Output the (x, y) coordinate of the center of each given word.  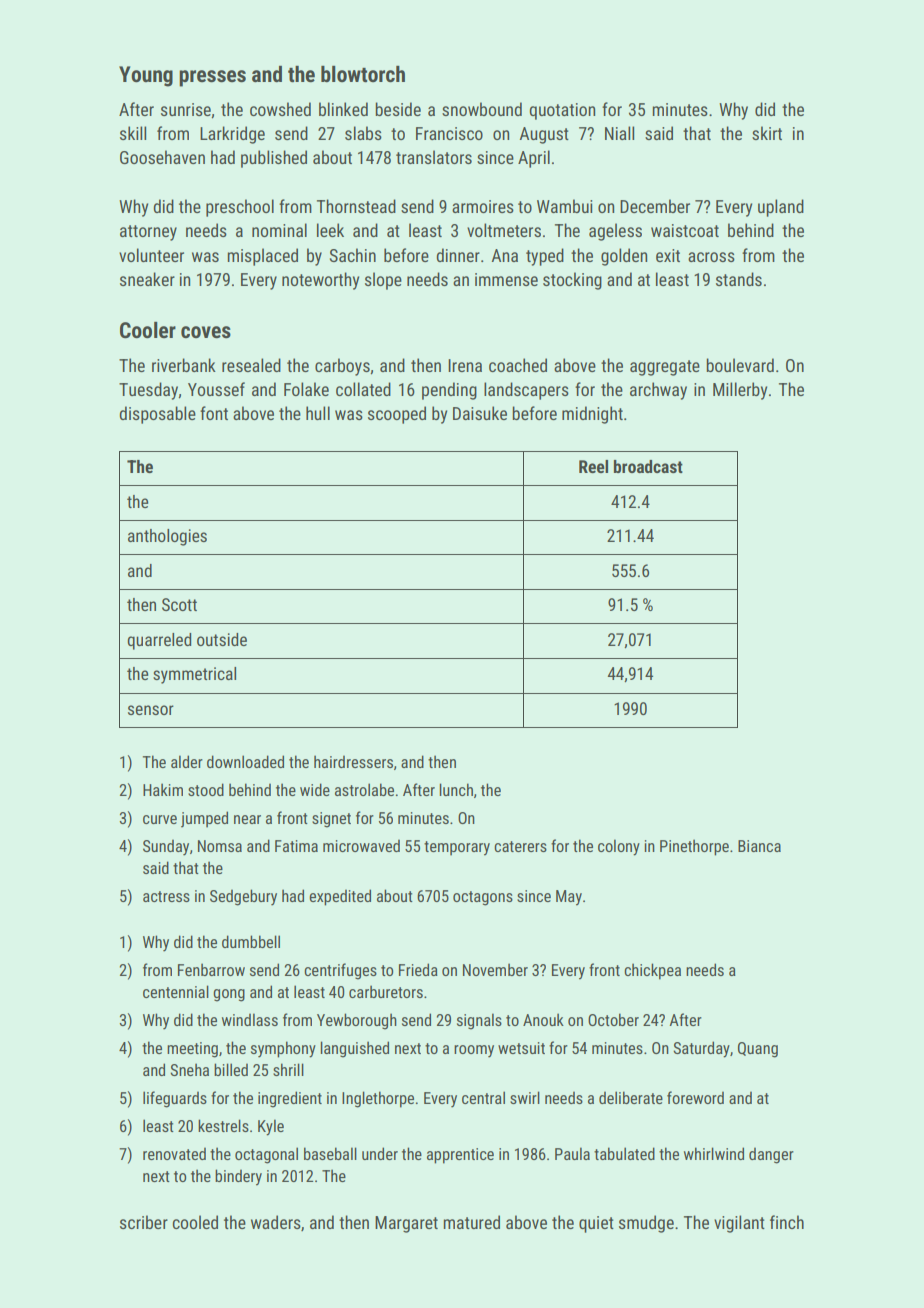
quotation (562, 111)
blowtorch (363, 74)
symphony (283, 1049)
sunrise (186, 109)
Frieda (418, 969)
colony (619, 847)
